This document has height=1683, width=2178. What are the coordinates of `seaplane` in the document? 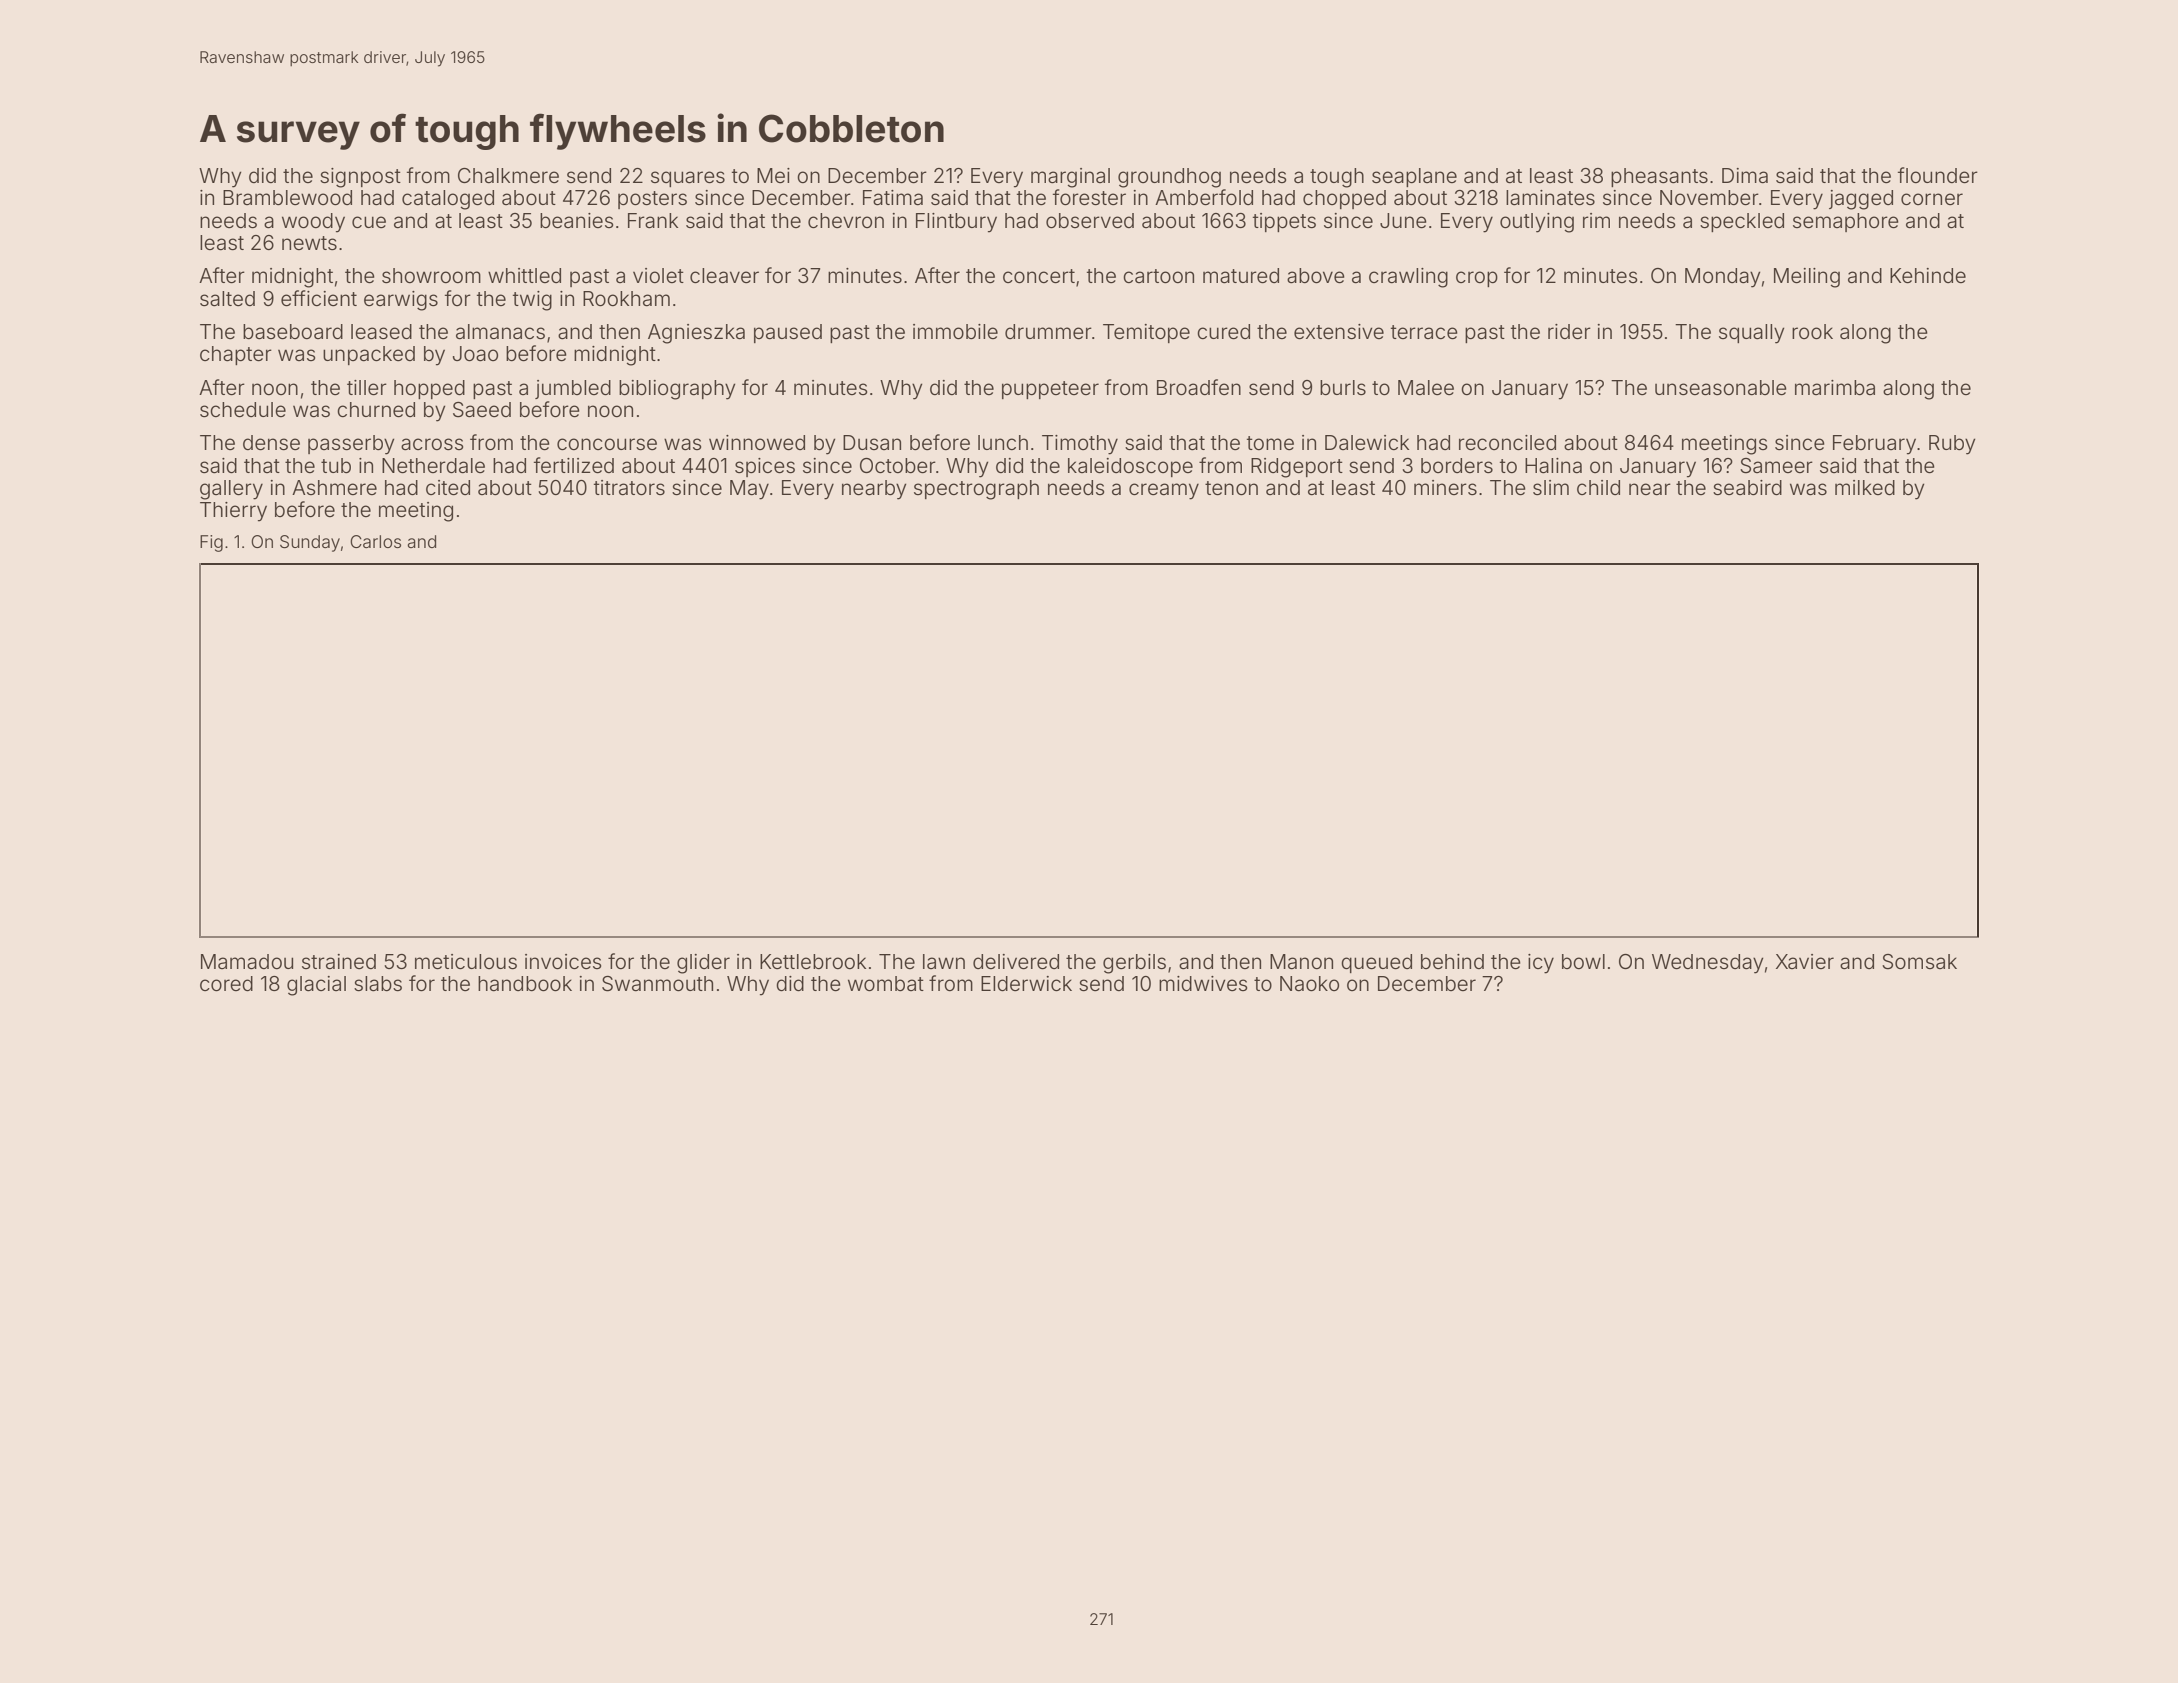 It's located at (1414, 177).
